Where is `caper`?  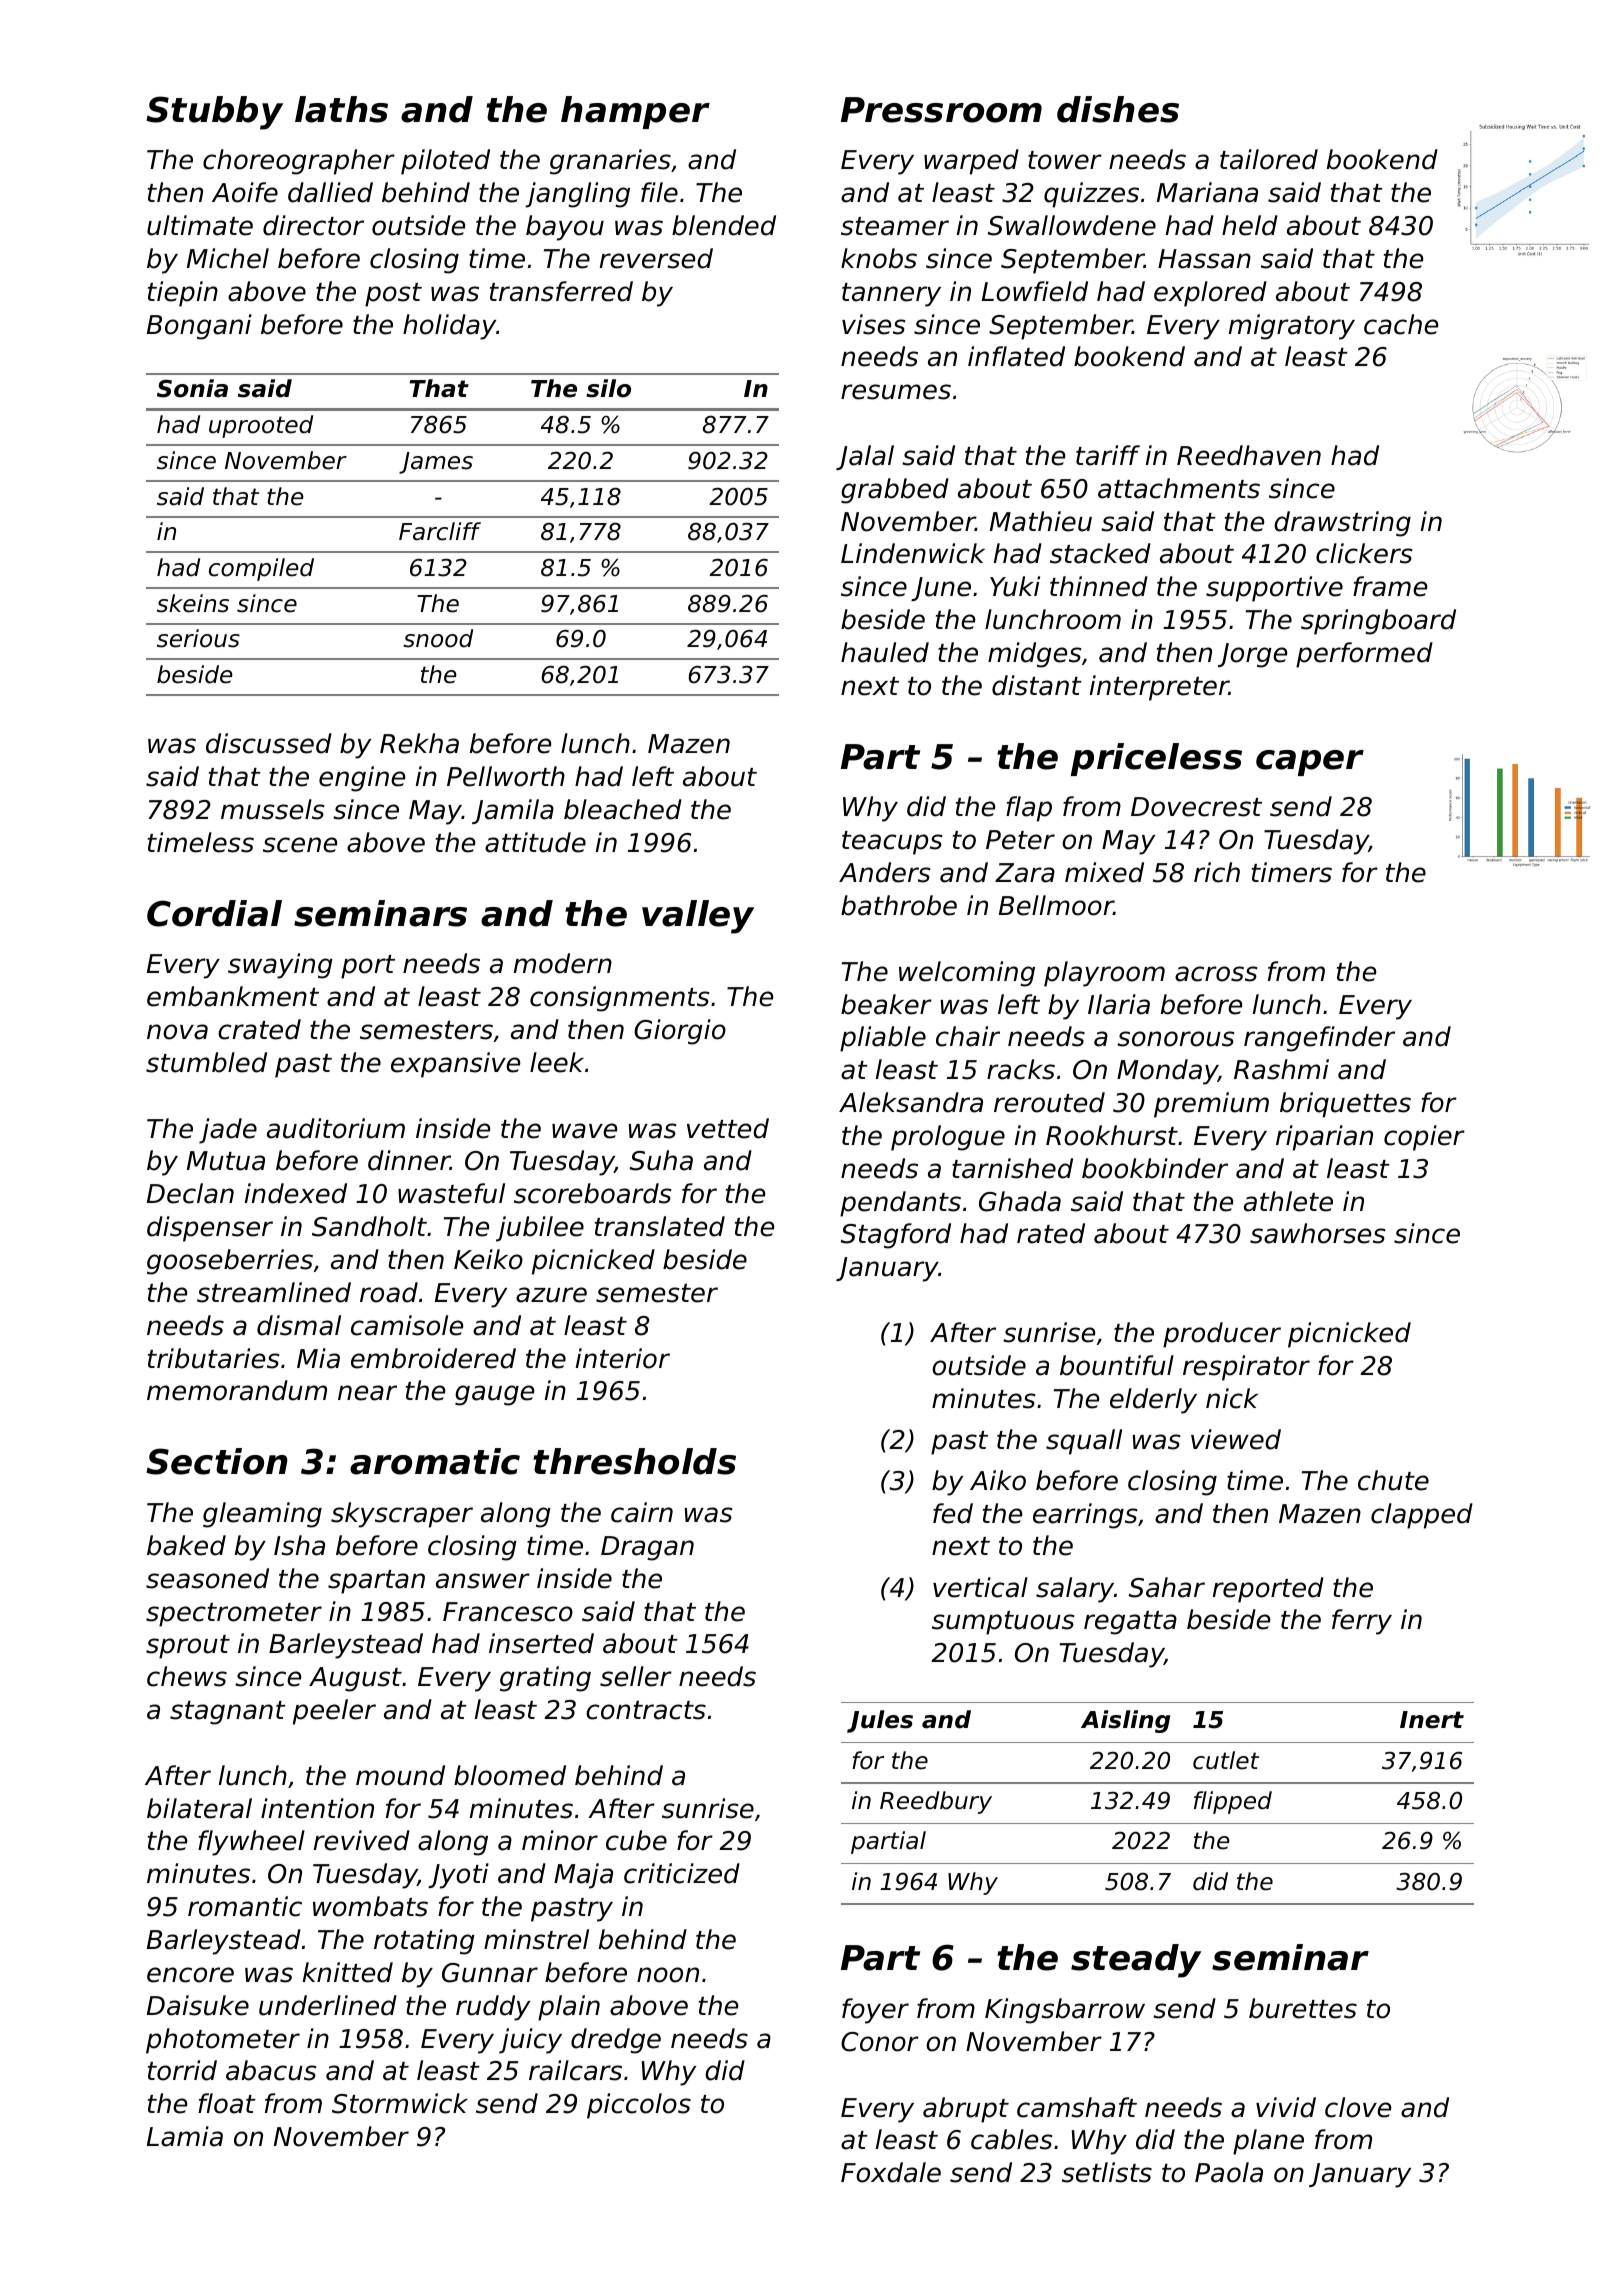 caper is located at coordinates (1310, 763).
